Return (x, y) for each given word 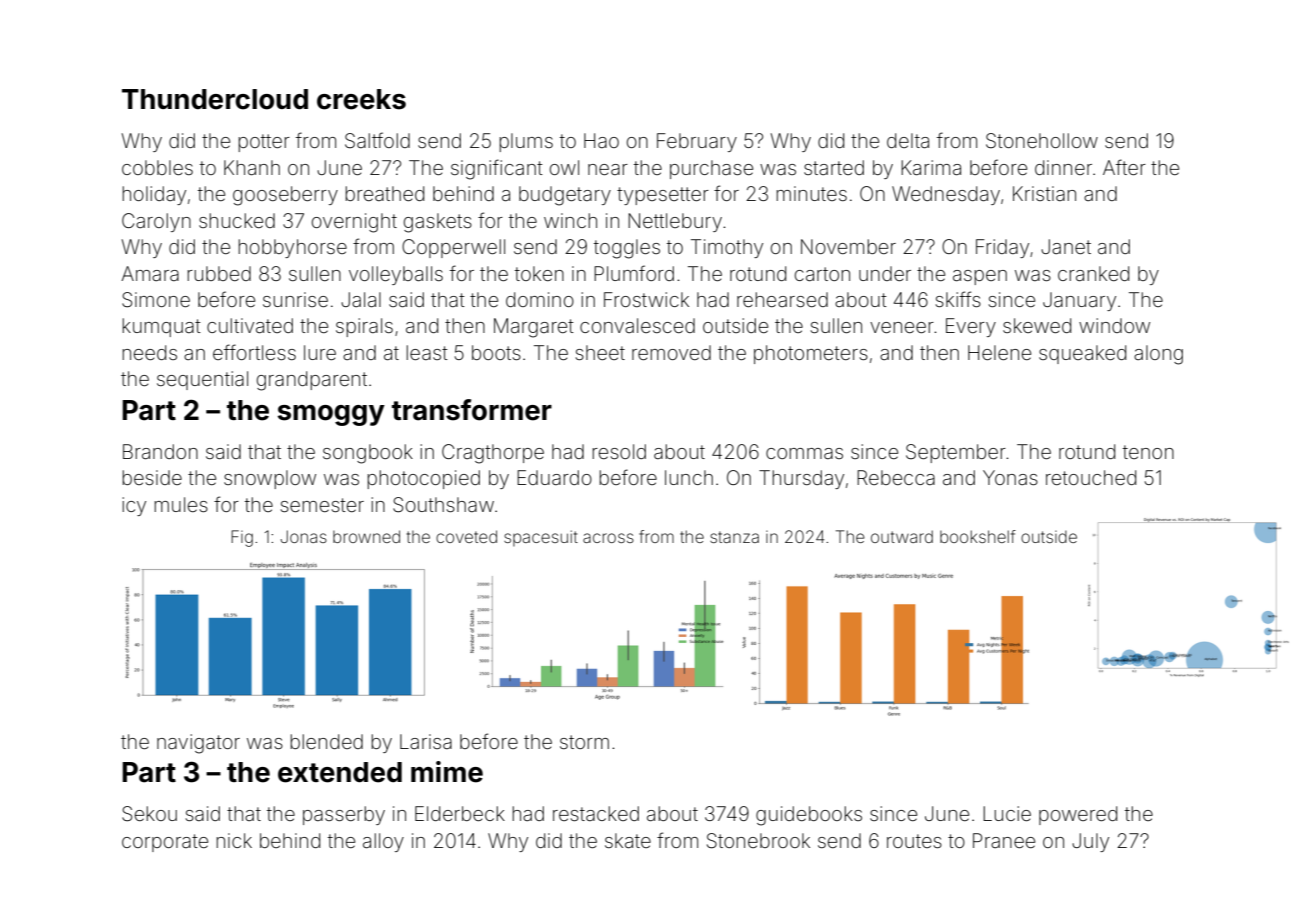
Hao (601, 140)
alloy (383, 842)
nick (234, 840)
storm (584, 742)
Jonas (303, 536)
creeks (361, 99)
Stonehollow (1042, 141)
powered (1078, 815)
